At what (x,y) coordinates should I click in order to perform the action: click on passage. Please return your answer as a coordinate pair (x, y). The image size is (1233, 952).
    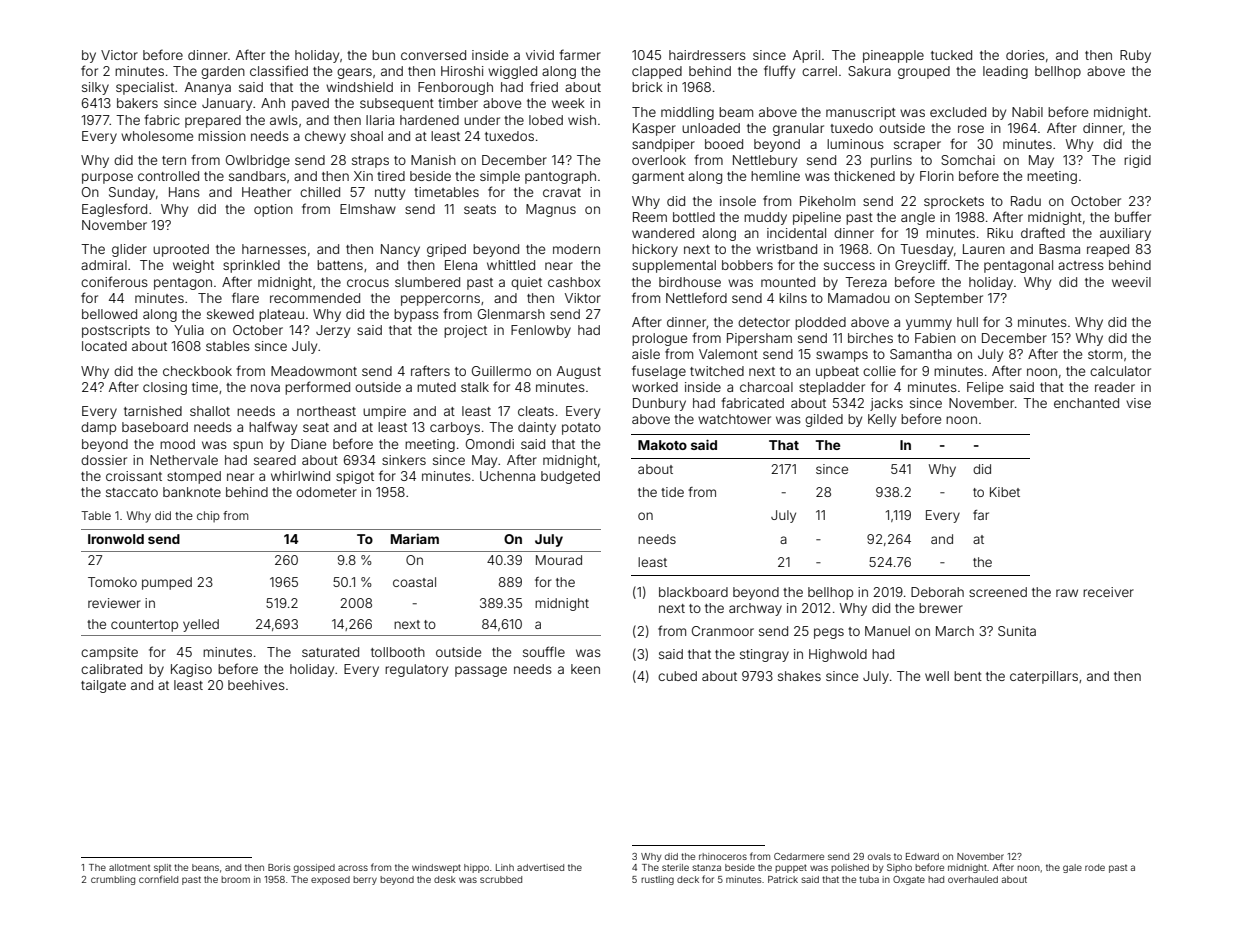
    Looking at the image, I should click on (481, 671).
